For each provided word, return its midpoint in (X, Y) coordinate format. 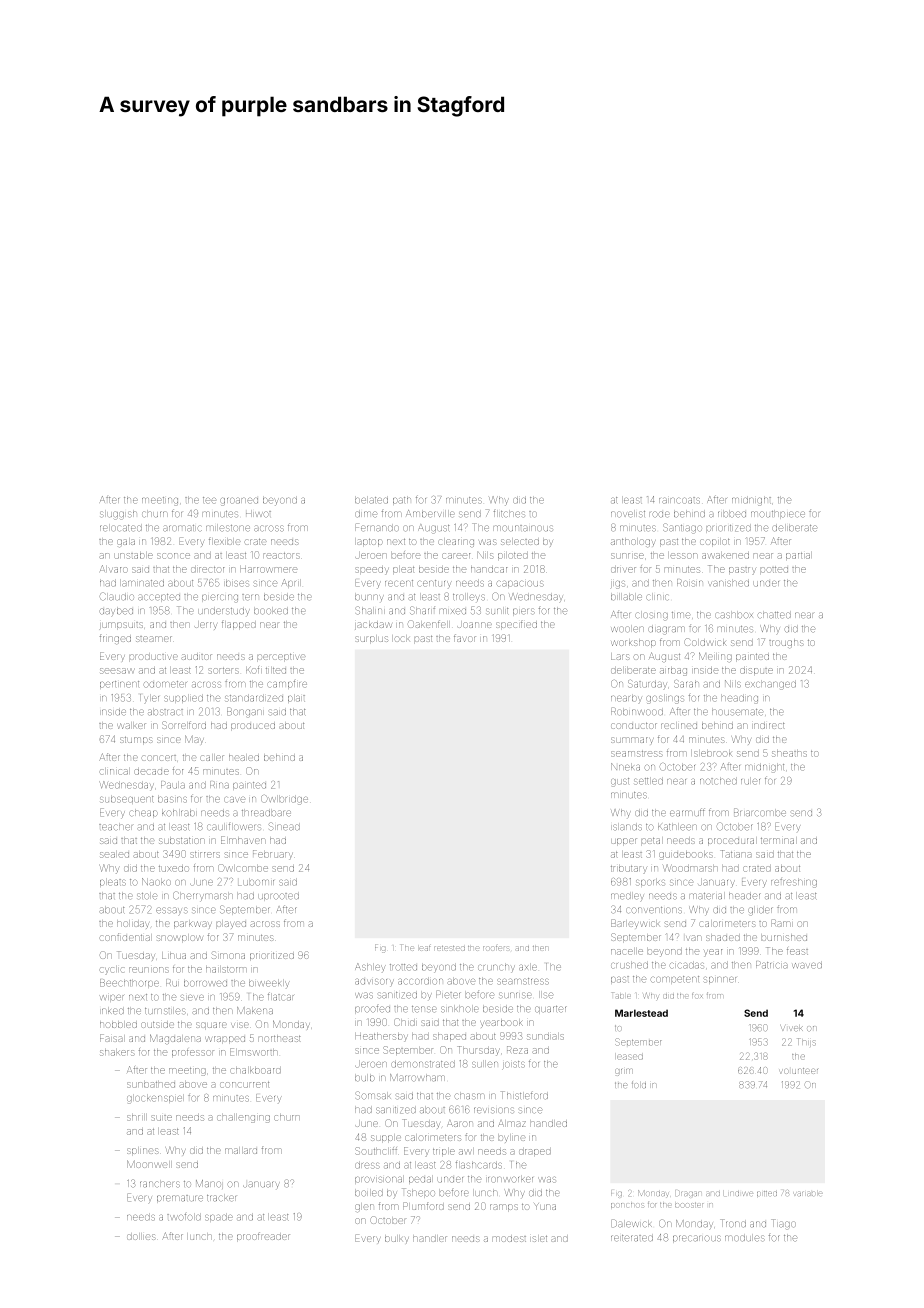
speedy (372, 570)
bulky (397, 1239)
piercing (220, 598)
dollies (141, 1237)
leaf (424, 948)
